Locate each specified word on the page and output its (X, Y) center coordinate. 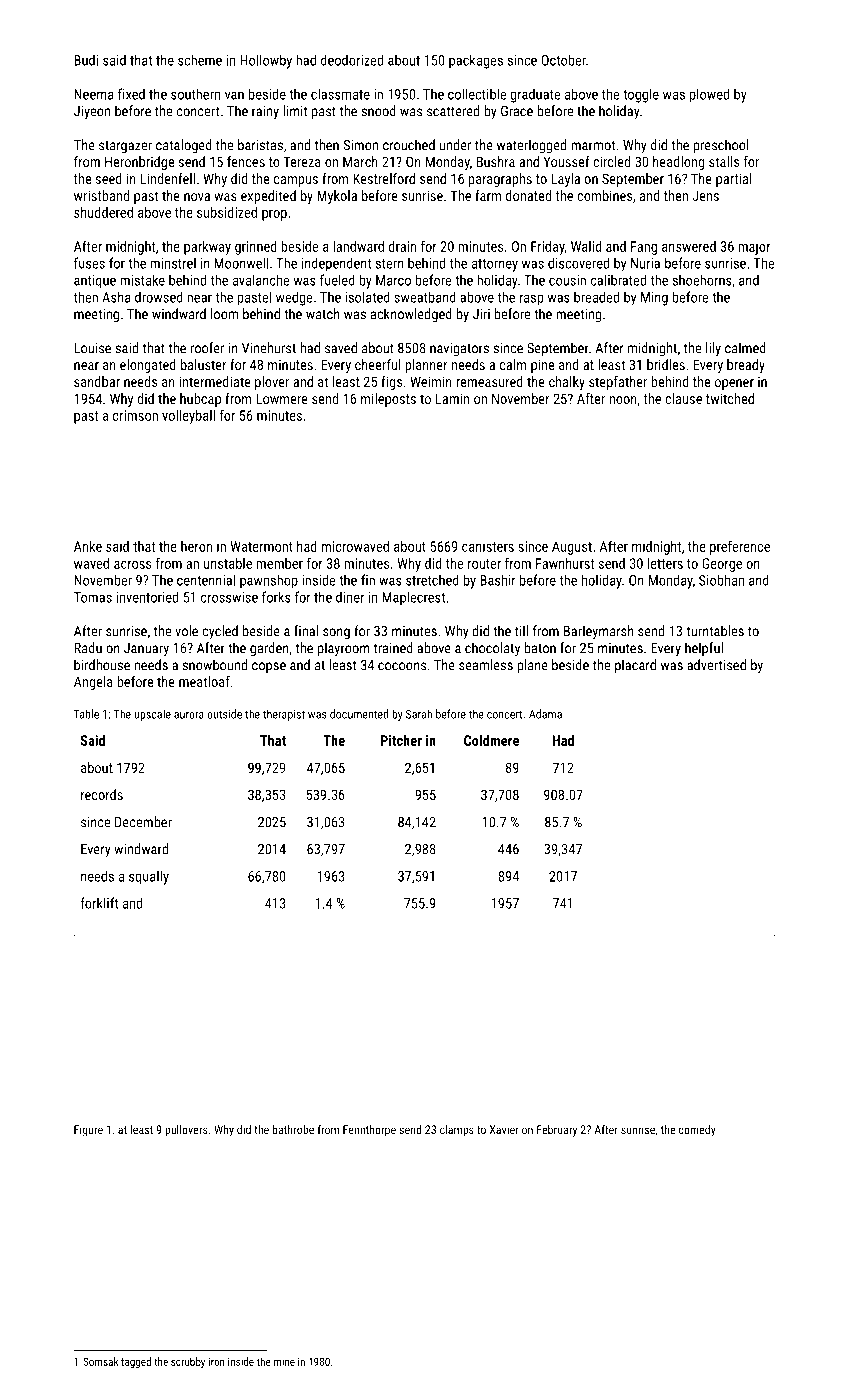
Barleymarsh (599, 632)
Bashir (498, 580)
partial (734, 180)
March (360, 161)
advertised (716, 665)
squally (149, 877)
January (146, 650)
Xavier (504, 1129)
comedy (697, 1131)
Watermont (261, 546)
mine (284, 1362)
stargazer (125, 147)
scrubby (188, 1362)
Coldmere (491, 740)
